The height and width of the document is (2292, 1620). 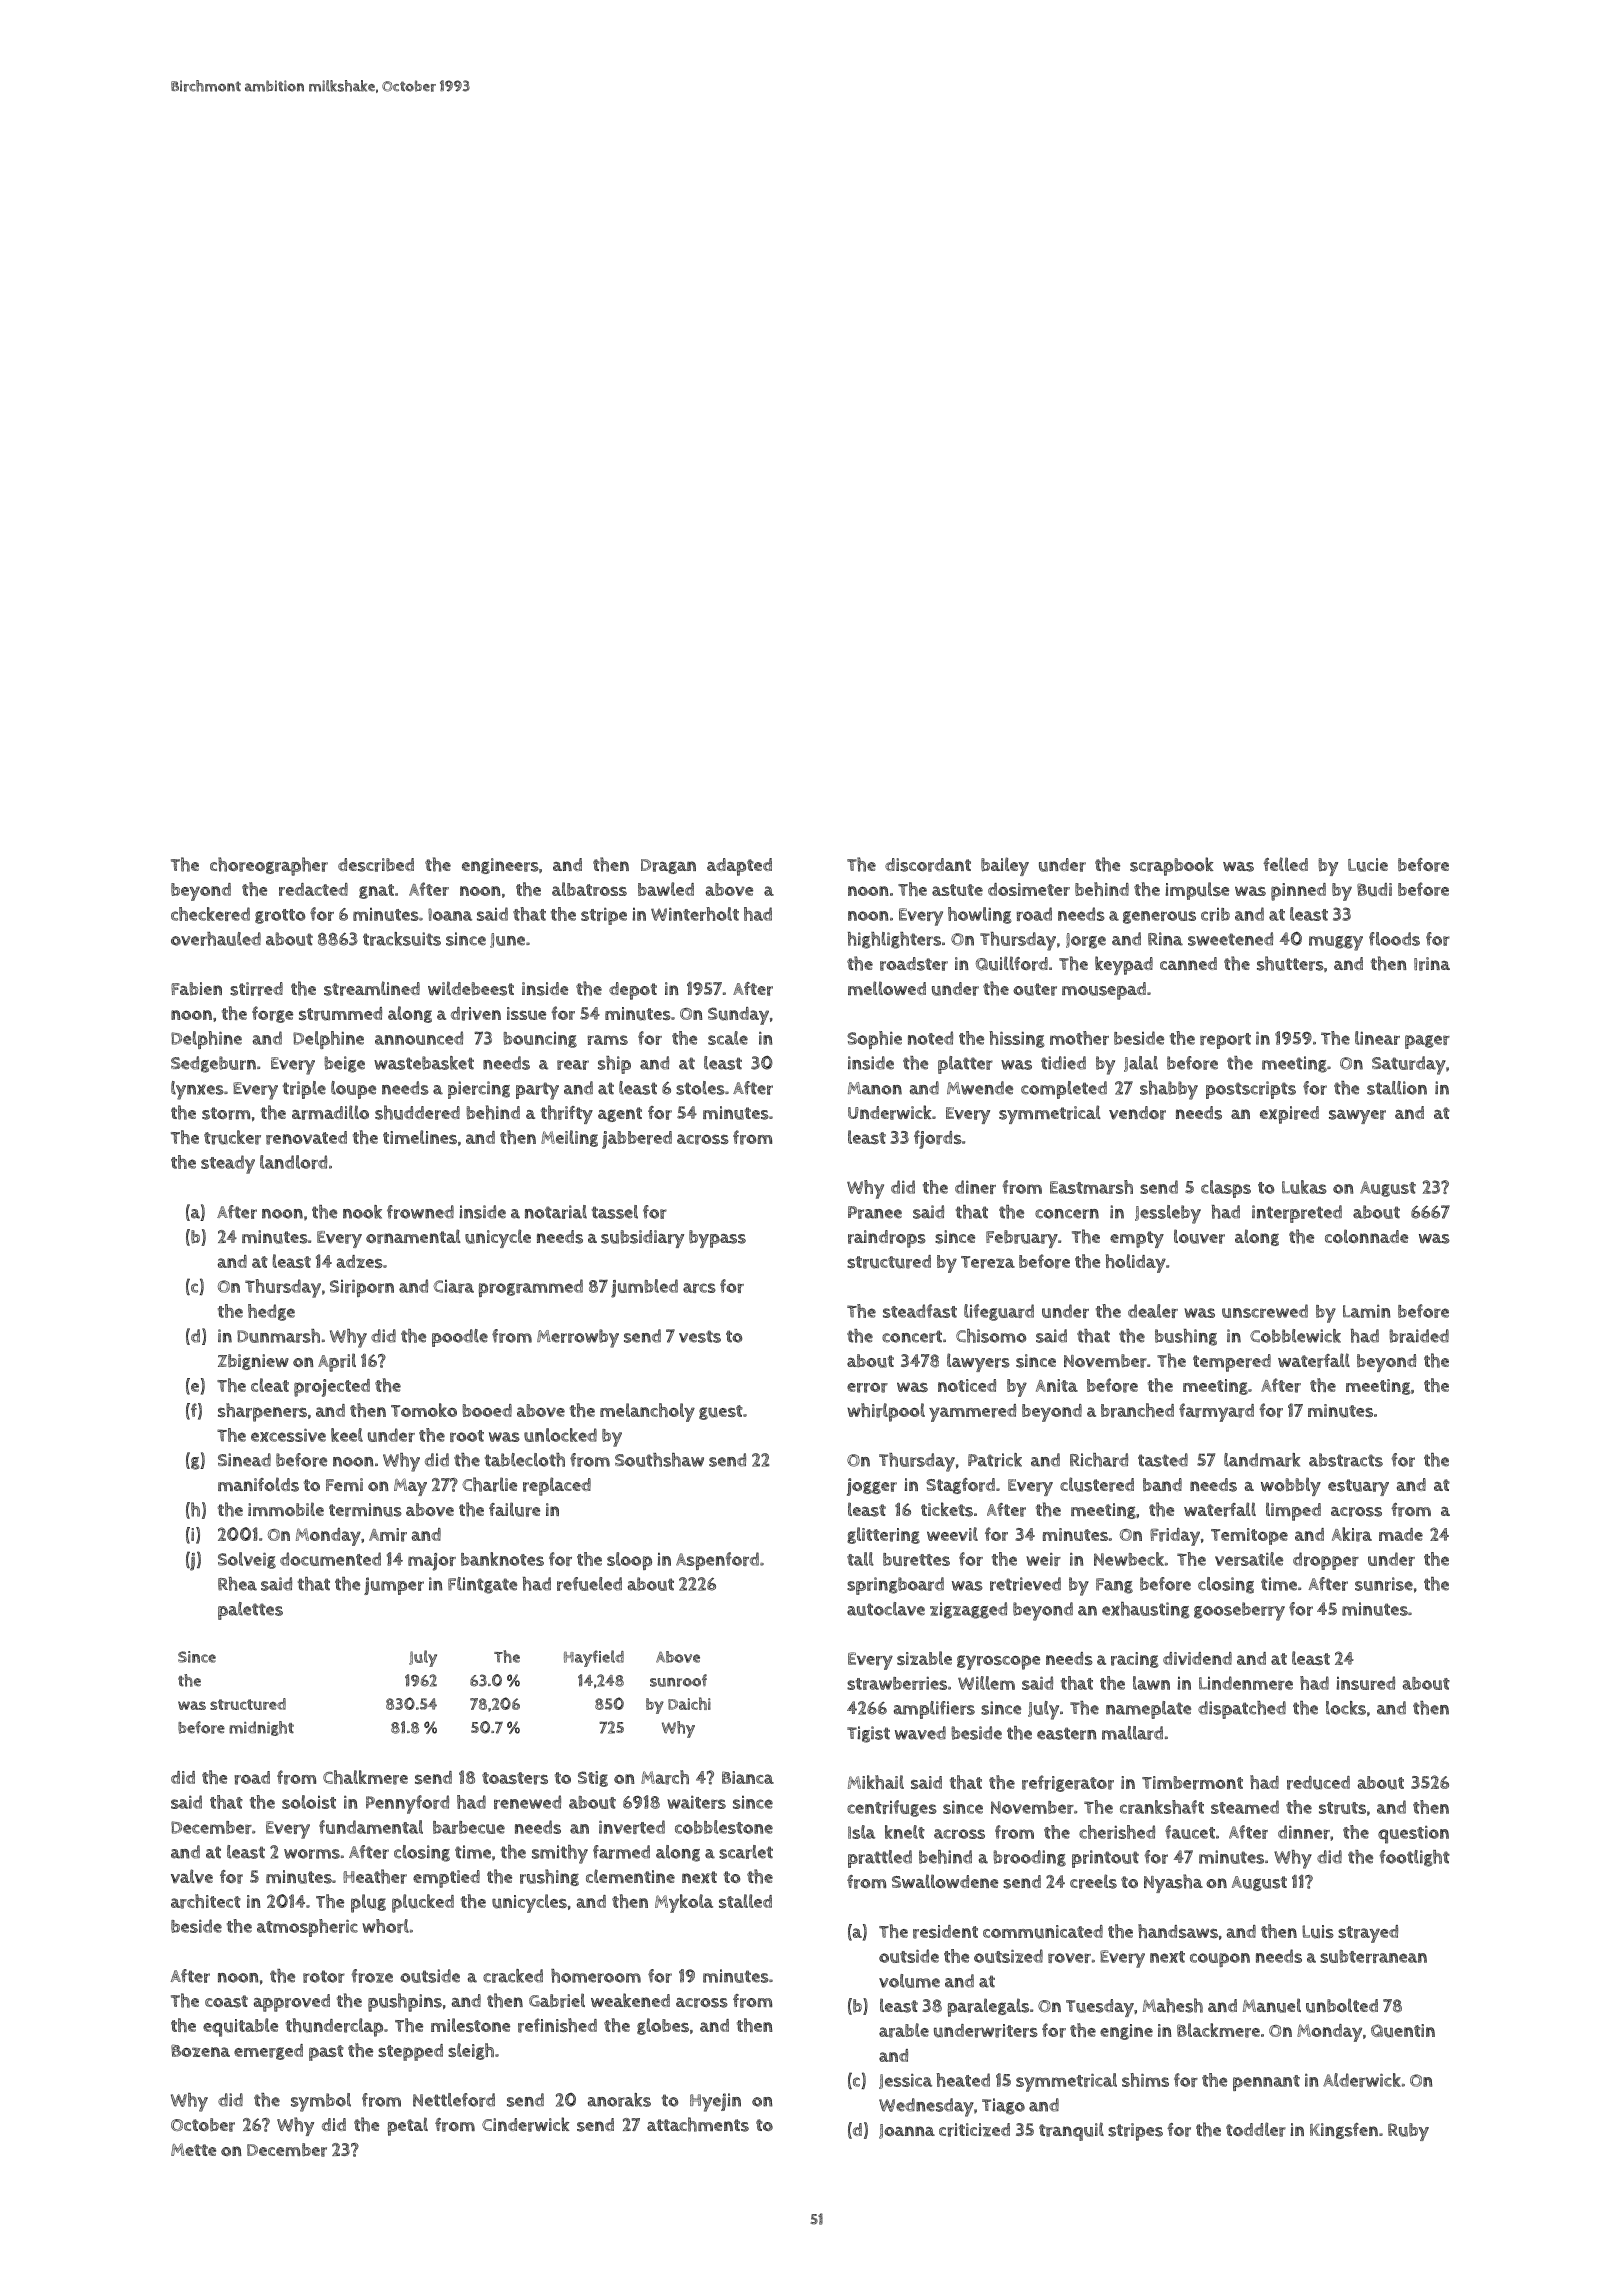 I want to click on abstracts, so click(x=1346, y=1460).
